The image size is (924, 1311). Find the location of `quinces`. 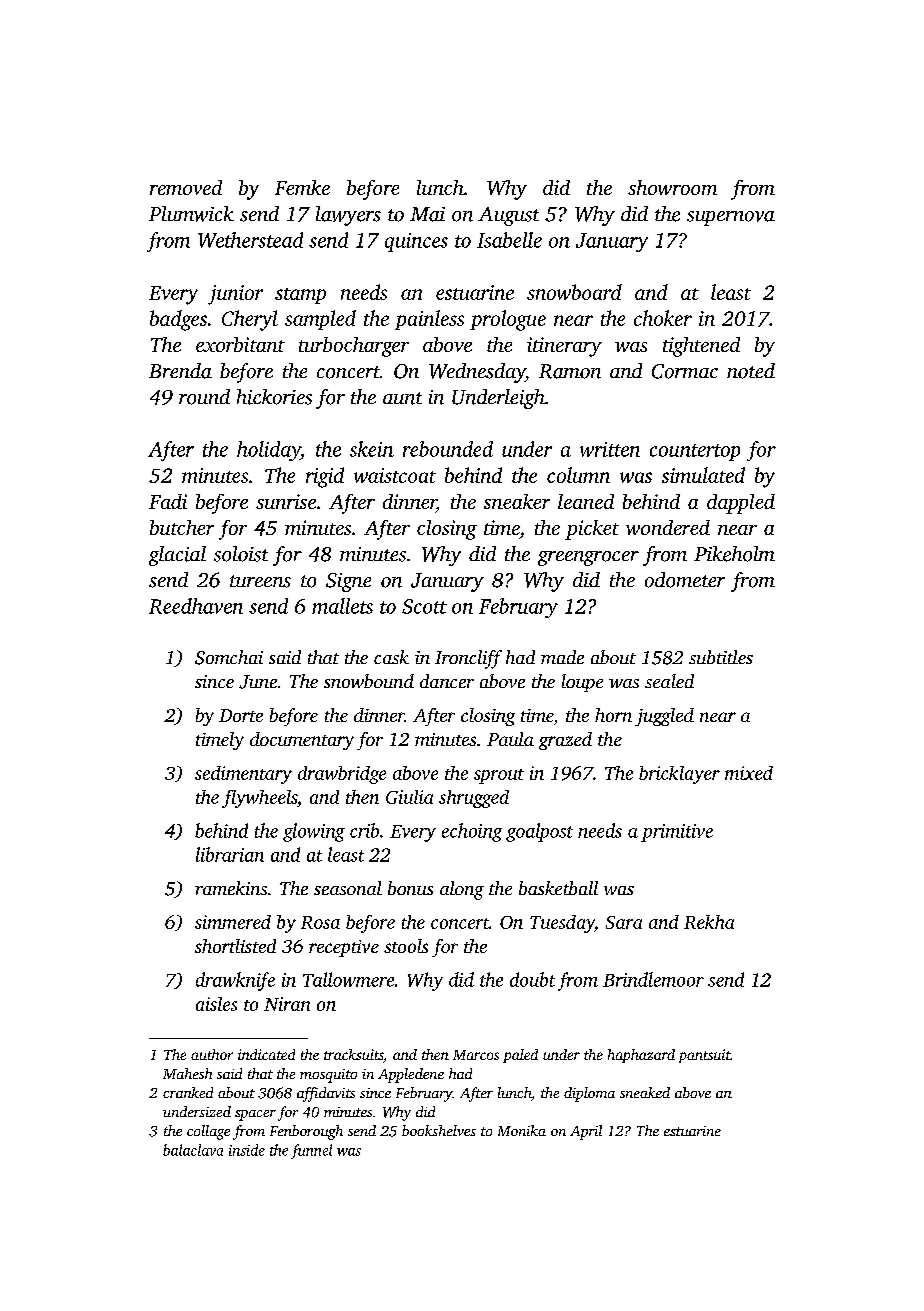

quinces is located at coordinates (416, 242).
